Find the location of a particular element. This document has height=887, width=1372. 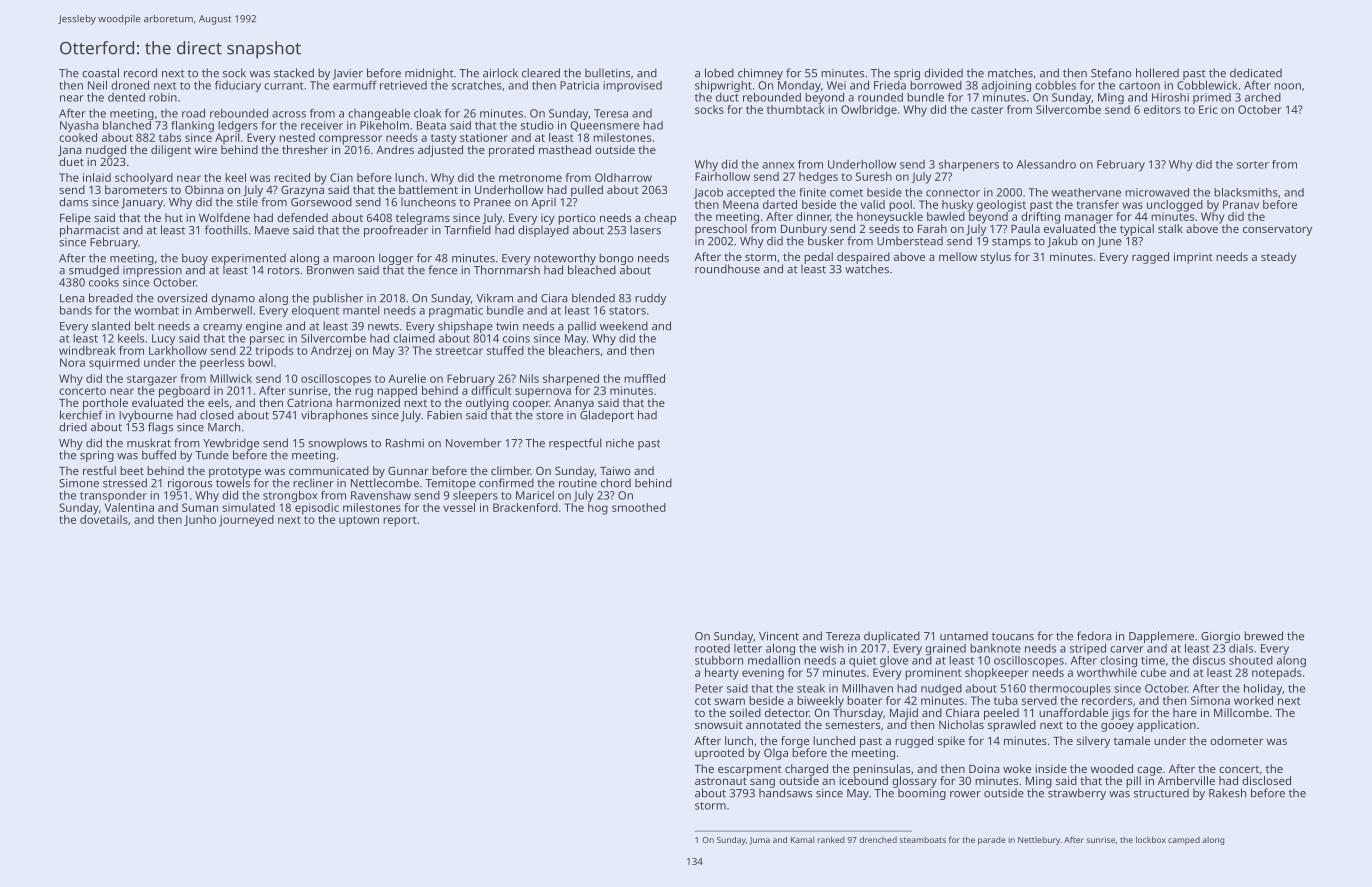

Taiwo is located at coordinates (615, 470).
